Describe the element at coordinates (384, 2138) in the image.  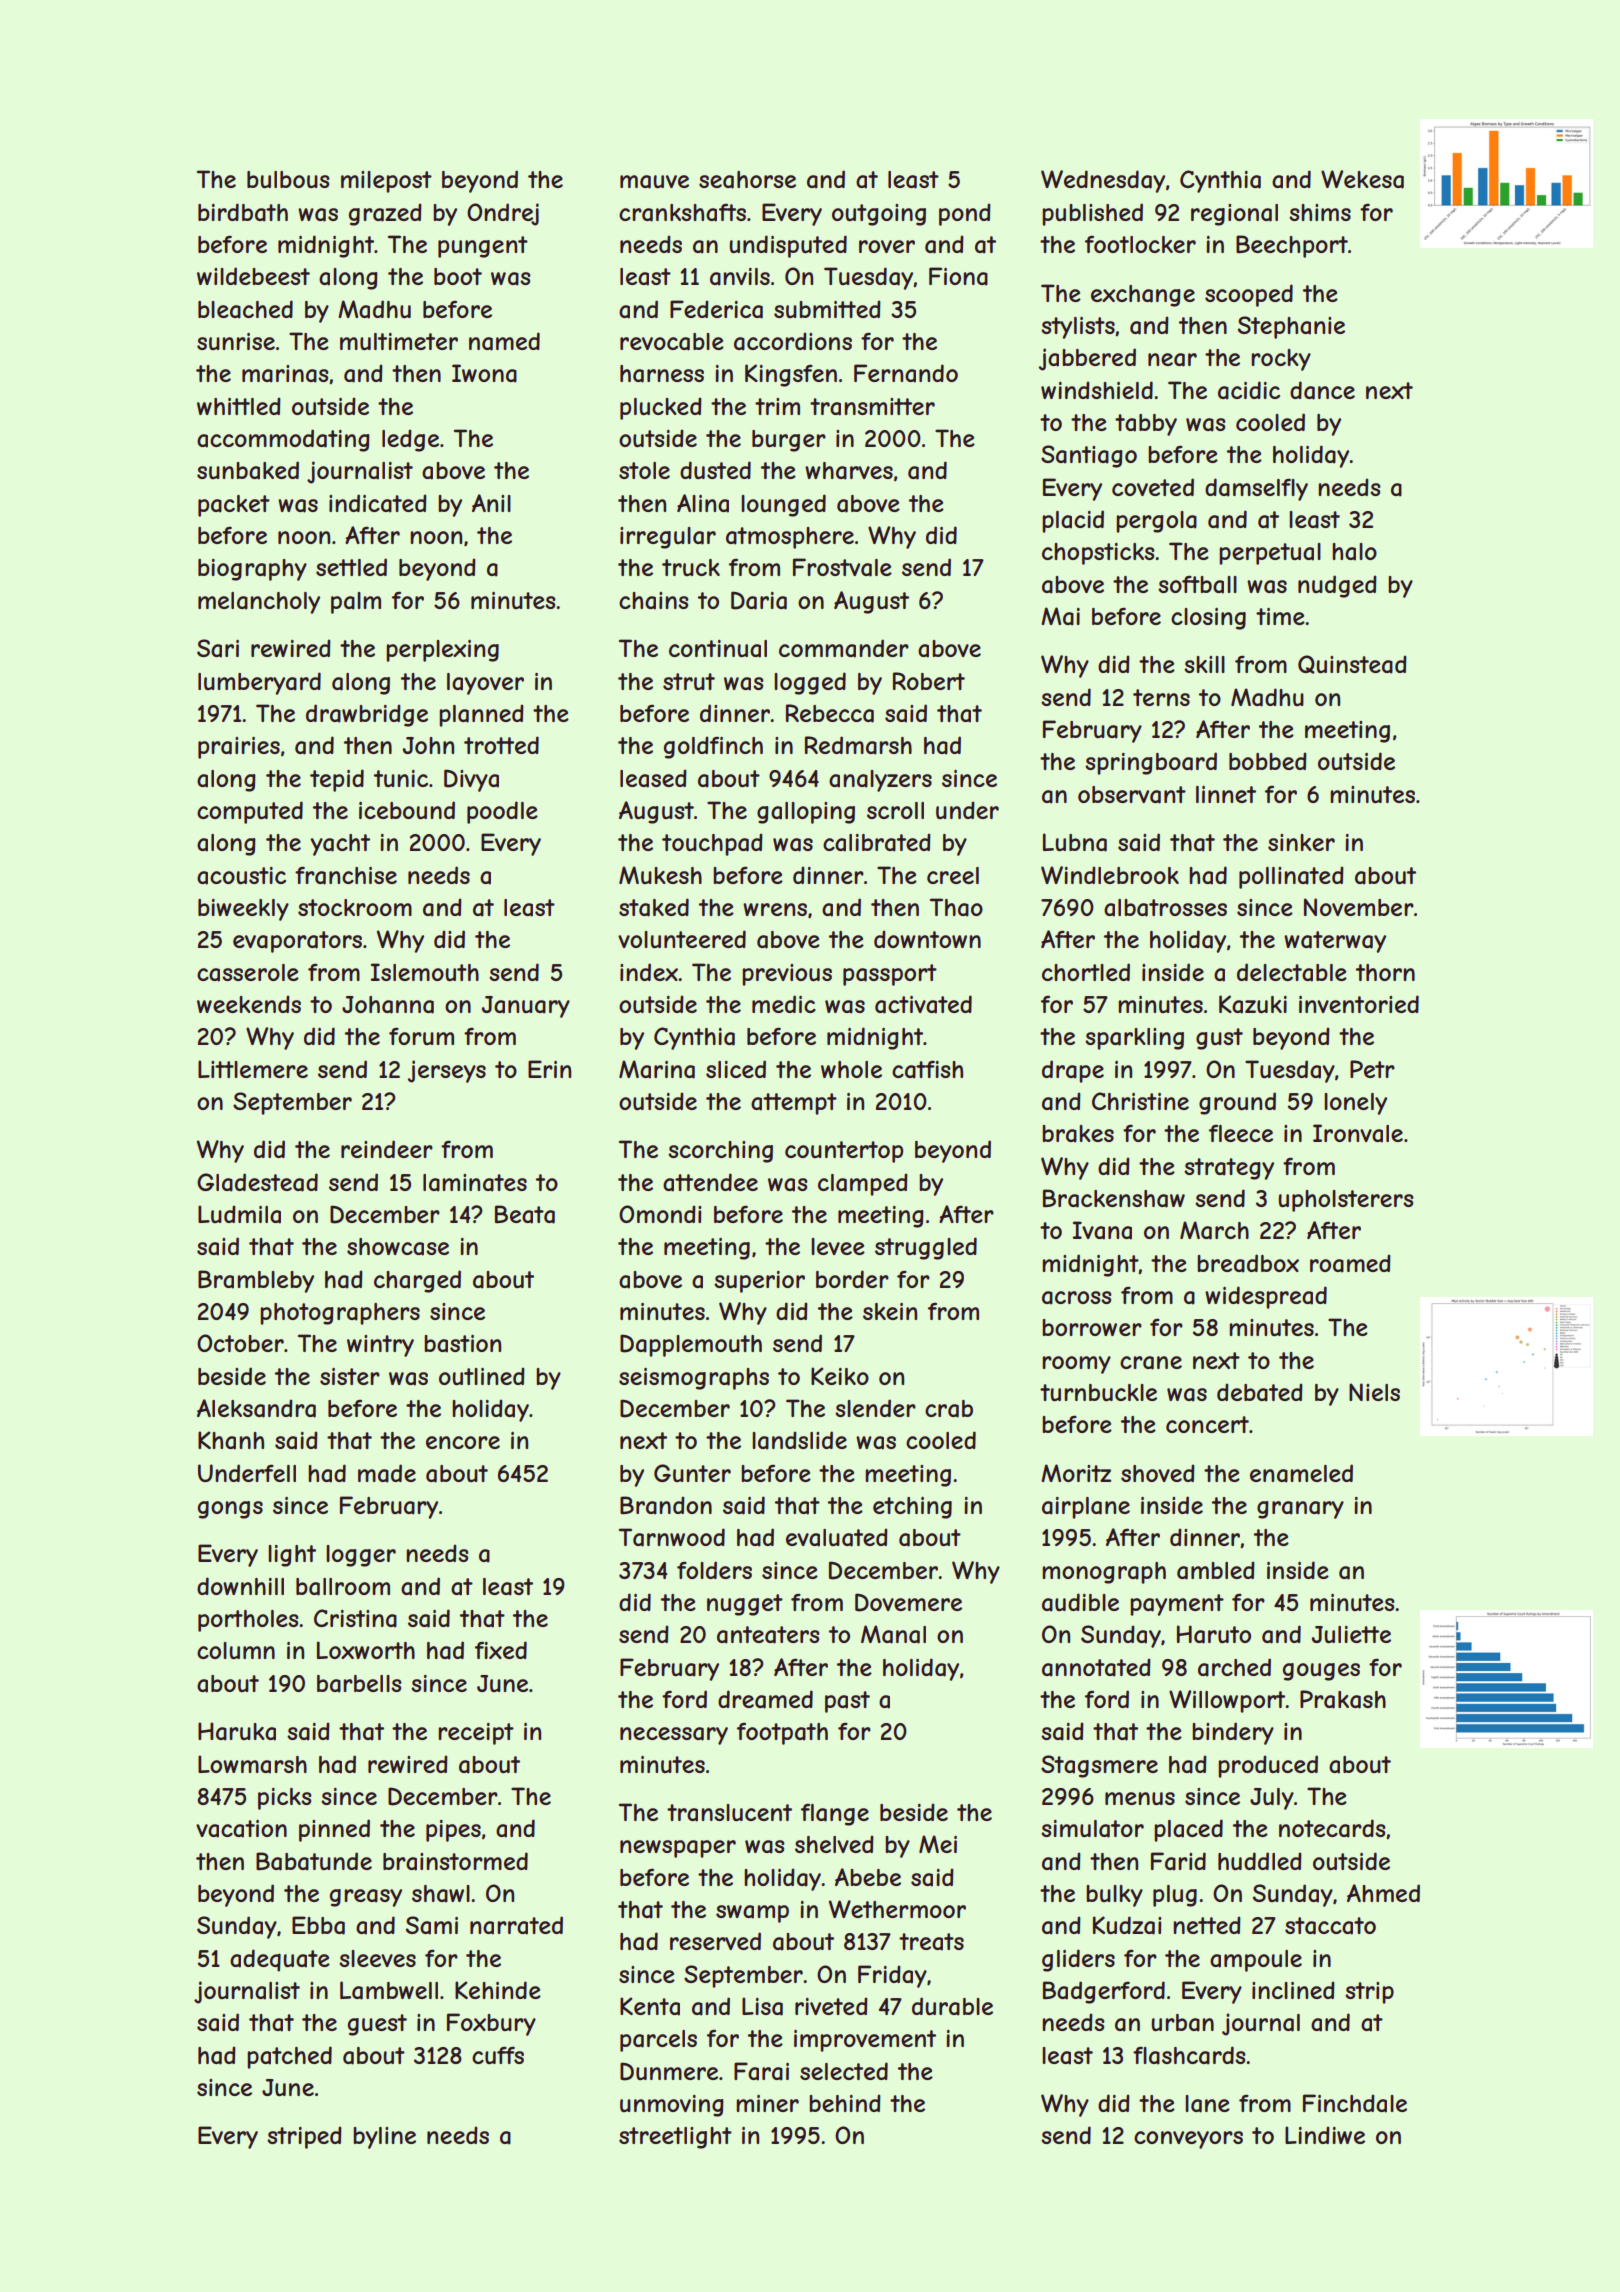
I see `byline` at that location.
